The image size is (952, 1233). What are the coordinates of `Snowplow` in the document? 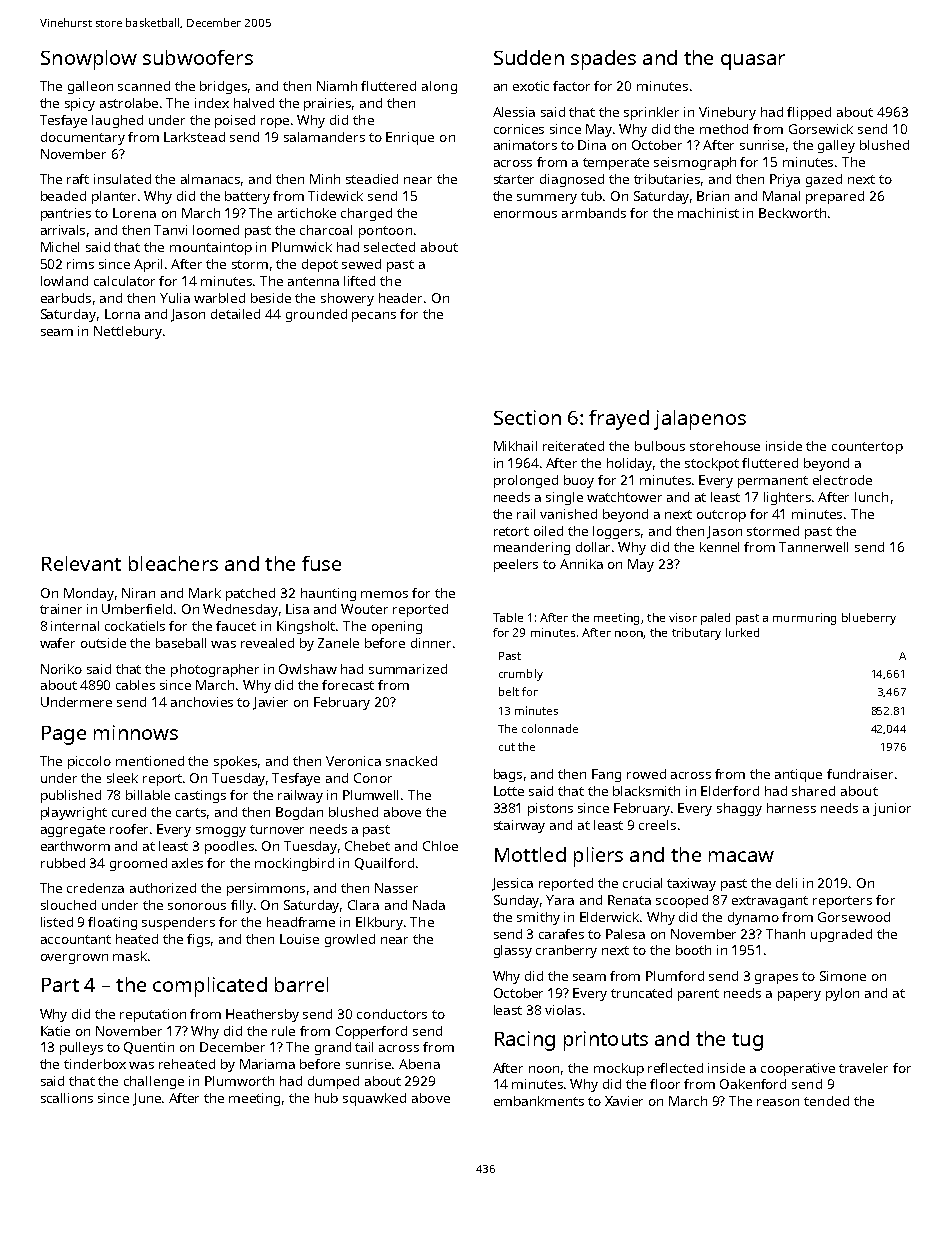 It's located at (89, 60).
